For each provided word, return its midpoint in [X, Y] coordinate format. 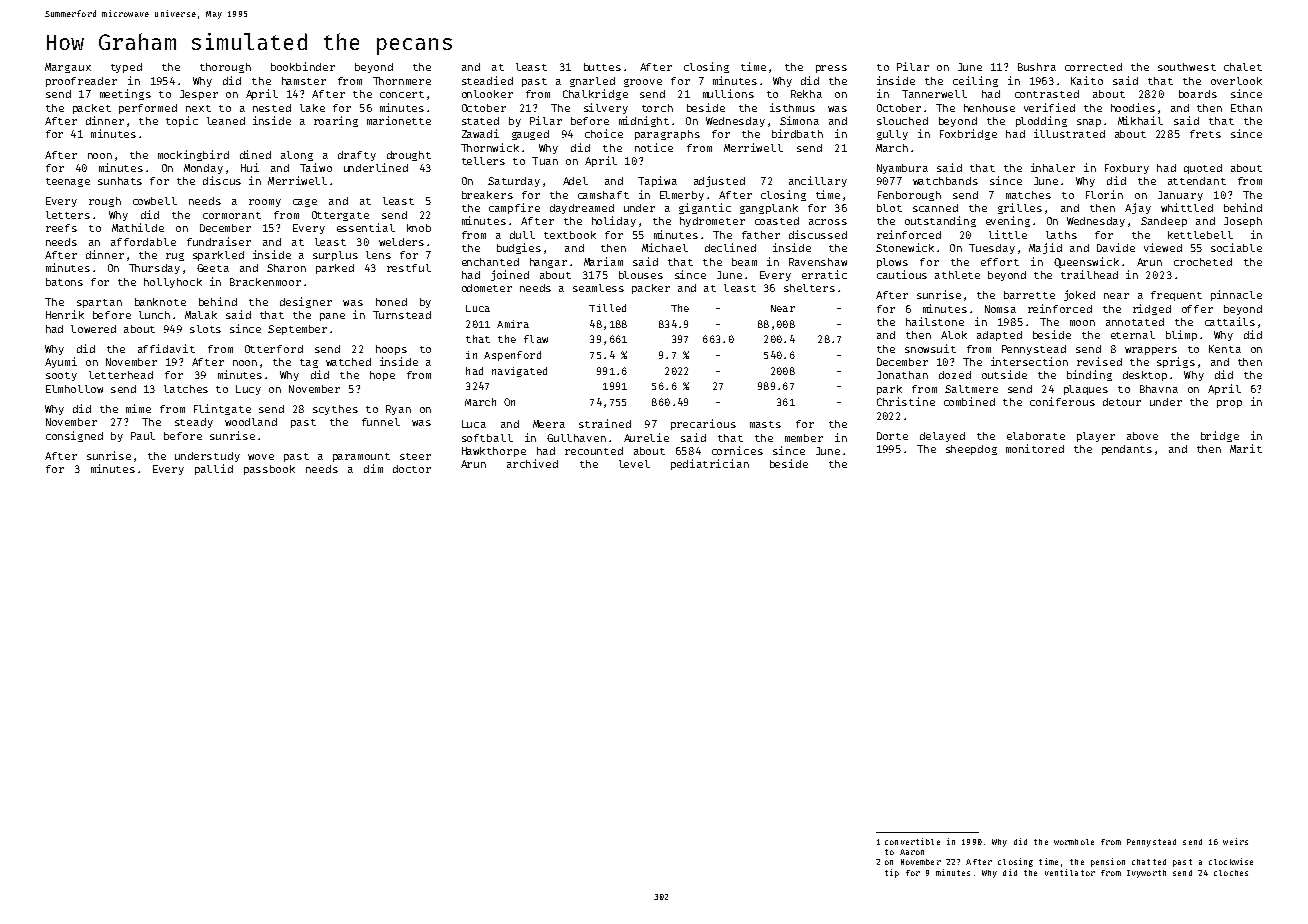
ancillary [818, 181]
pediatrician [710, 464]
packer [651, 289]
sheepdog [971, 450]
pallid [214, 469]
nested [272, 108]
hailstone [935, 321]
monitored [1035, 448]
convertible [912, 841]
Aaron [912, 852]
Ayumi [61, 362]
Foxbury [1127, 169]
